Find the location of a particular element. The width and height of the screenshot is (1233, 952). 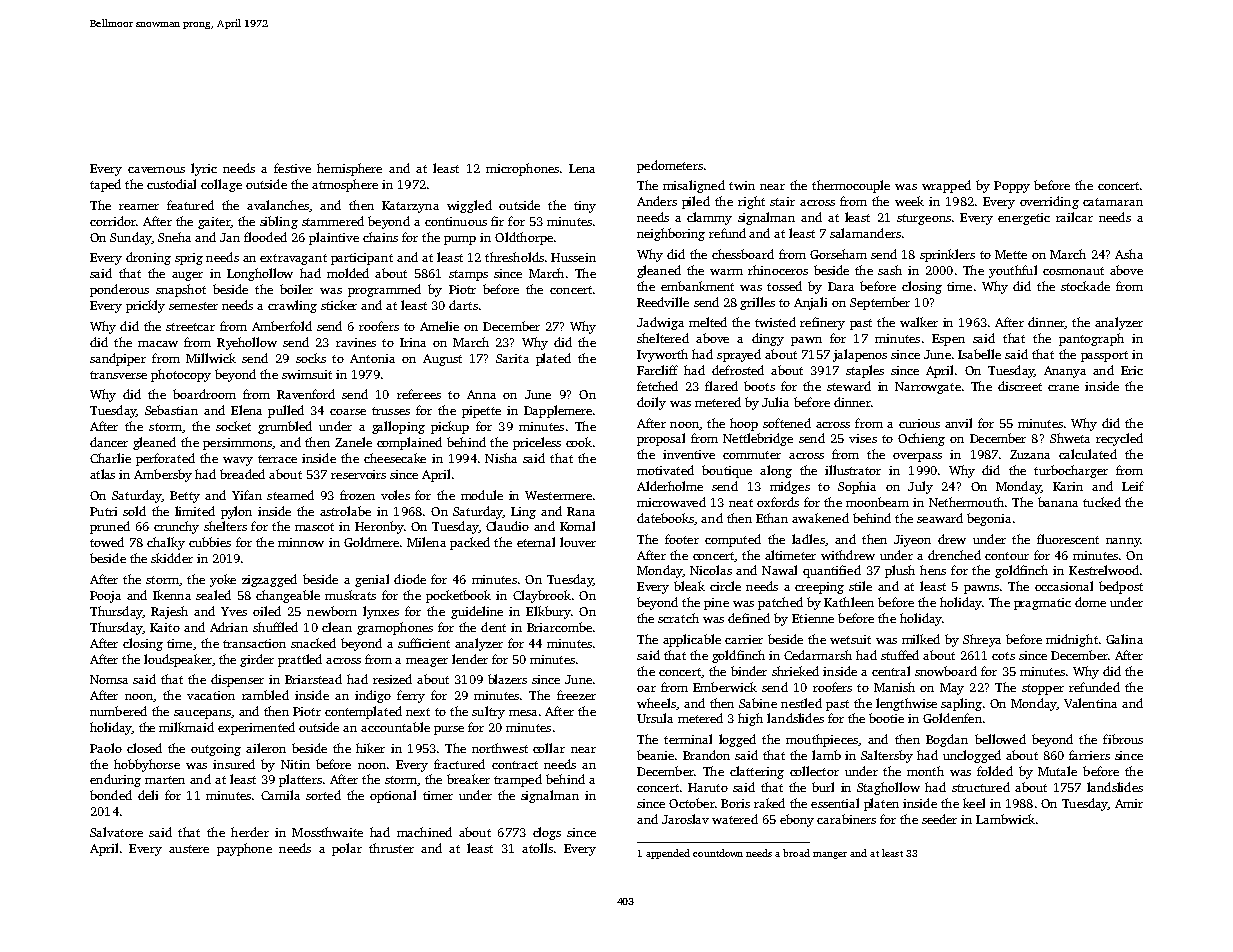

cavernous is located at coordinates (156, 170).
